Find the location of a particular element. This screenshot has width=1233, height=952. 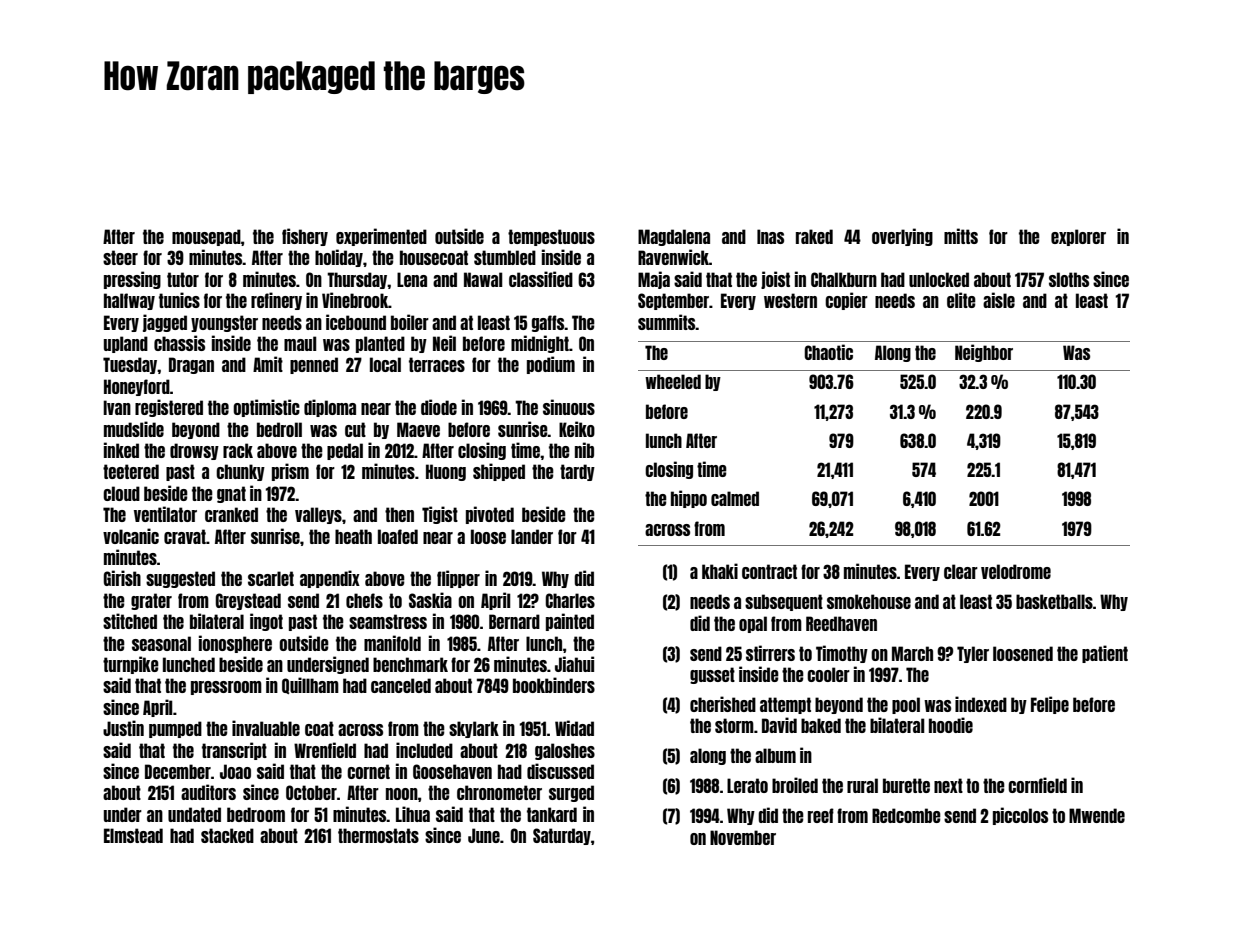

Amit is located at coordinates (268, 364).
